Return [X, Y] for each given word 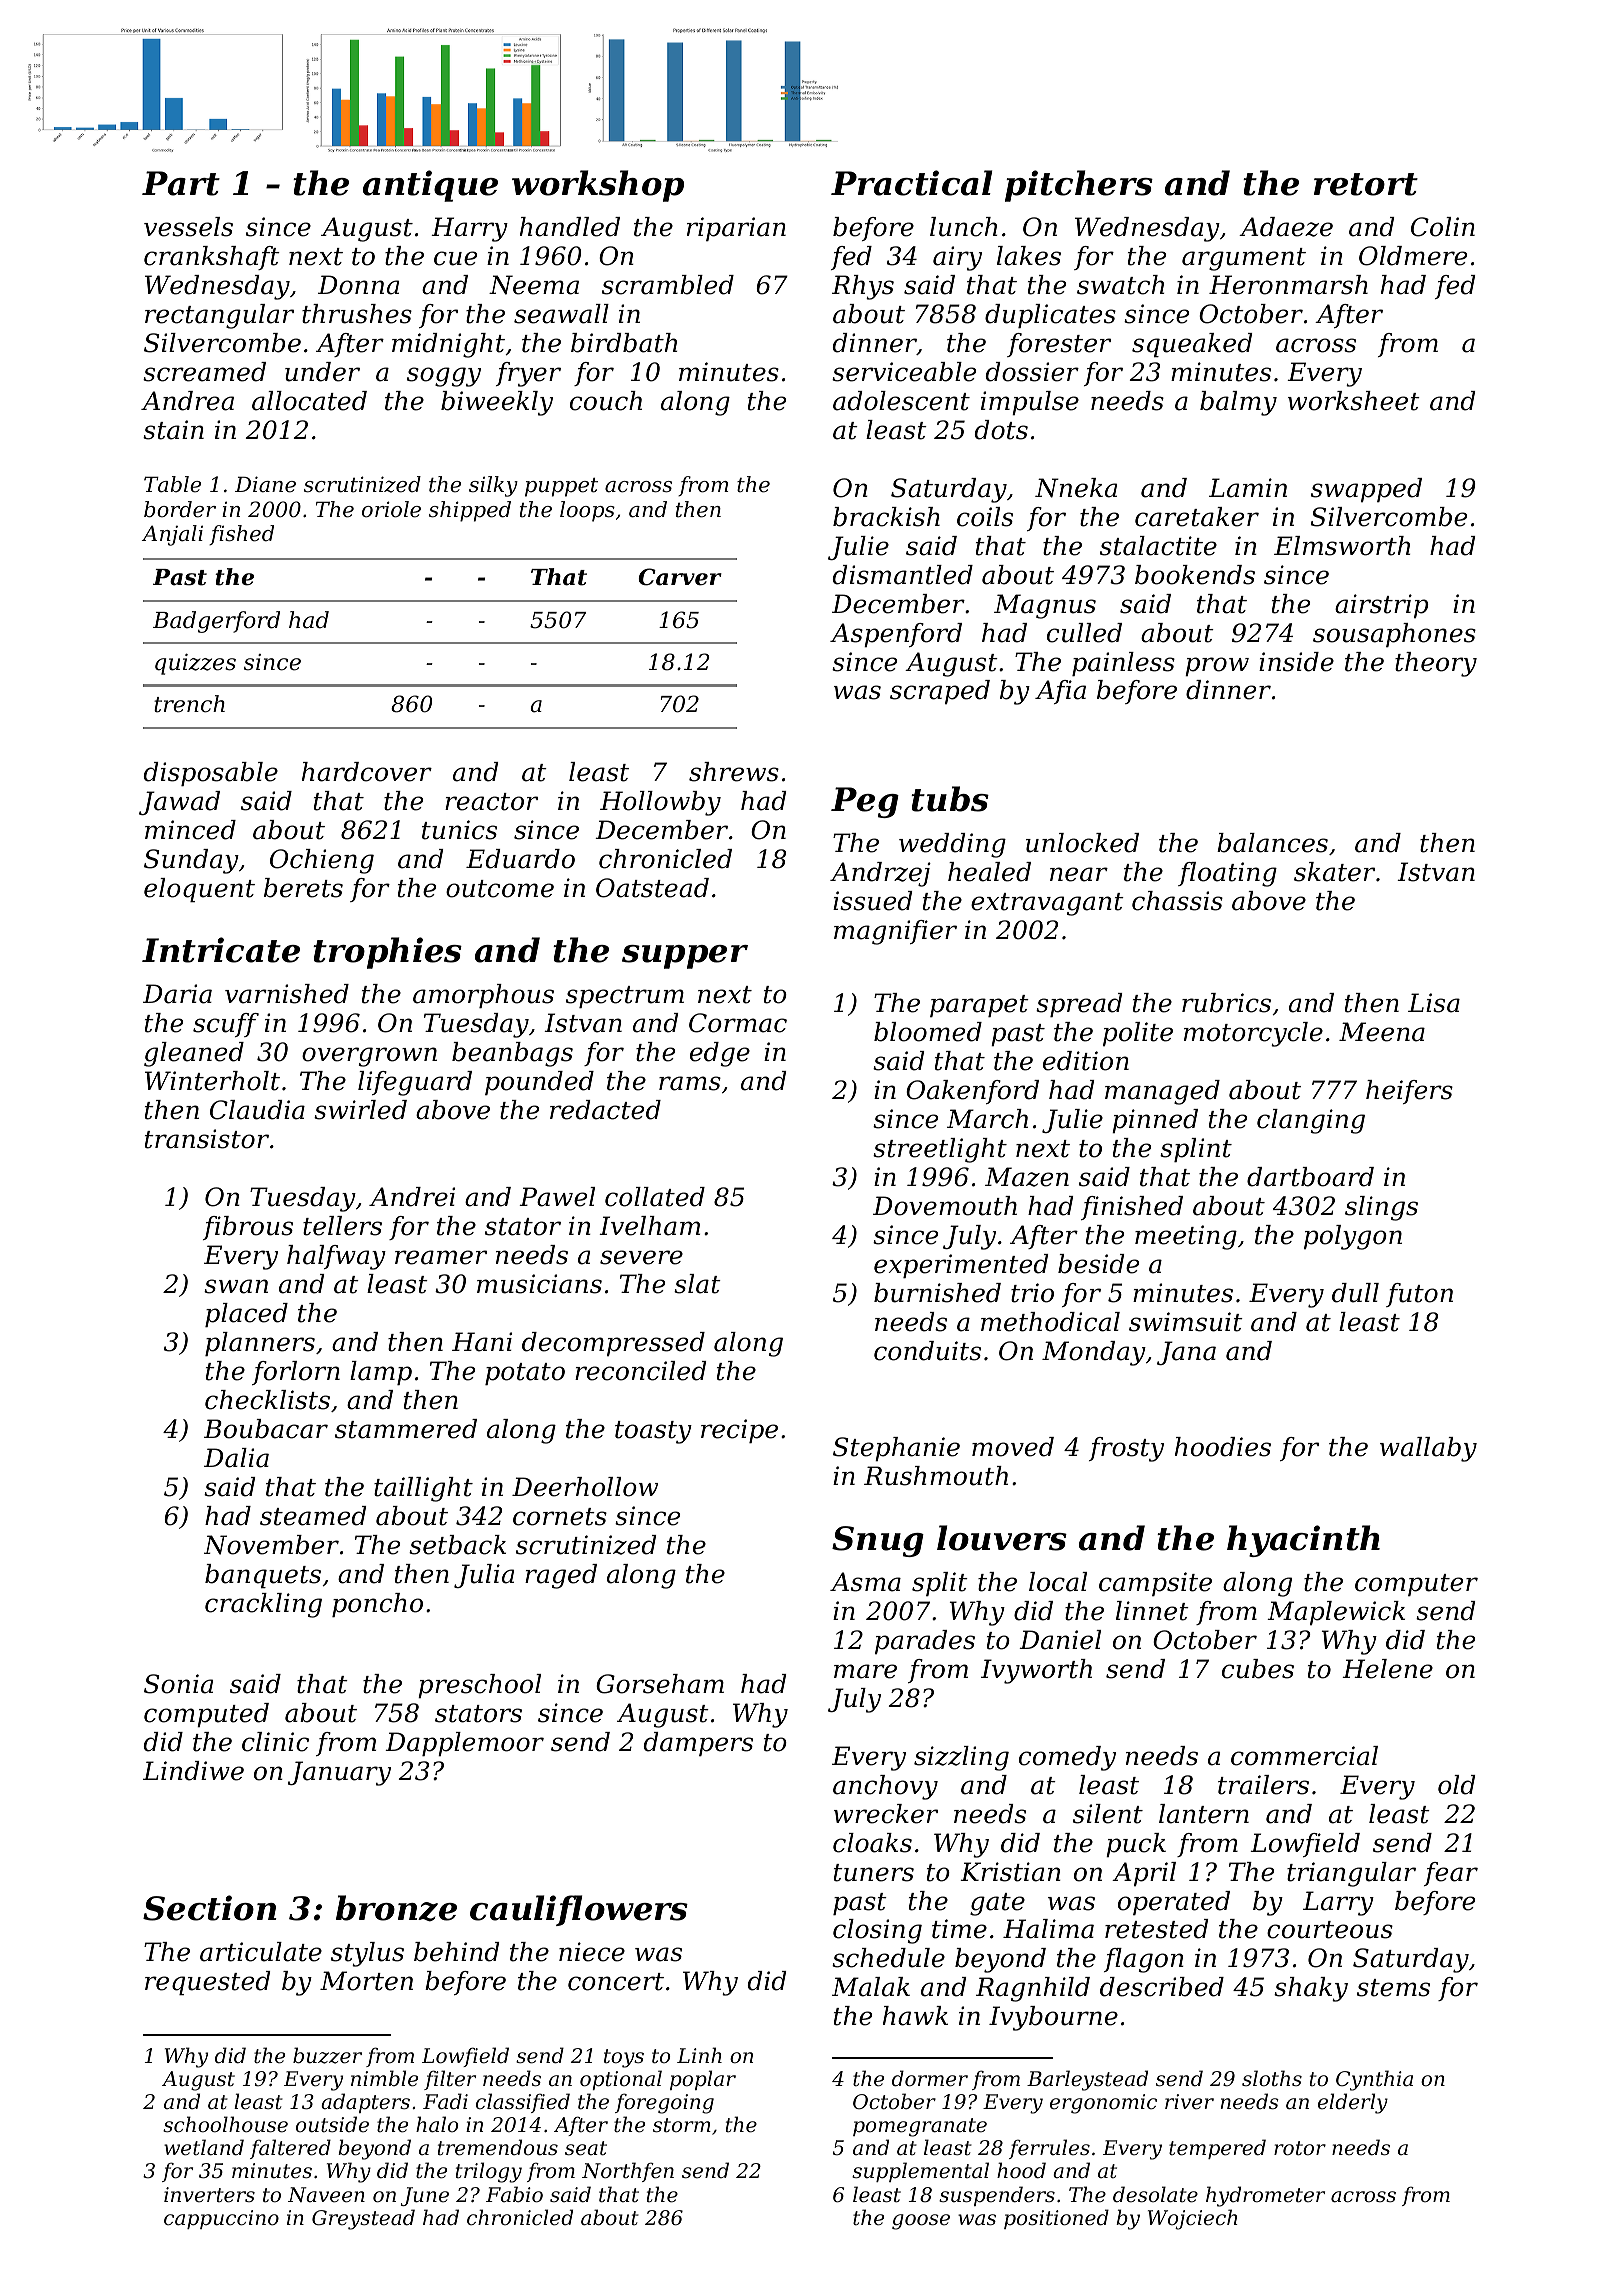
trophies [387, 953]
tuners [874, 1873]
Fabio [514, 2194]
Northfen [628, 2172]
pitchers [1079, 186]
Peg [865, 802]
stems [1393, 1988]
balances [1272, 843]
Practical [911, 183]
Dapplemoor [464, 1744]
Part [181, 183]
